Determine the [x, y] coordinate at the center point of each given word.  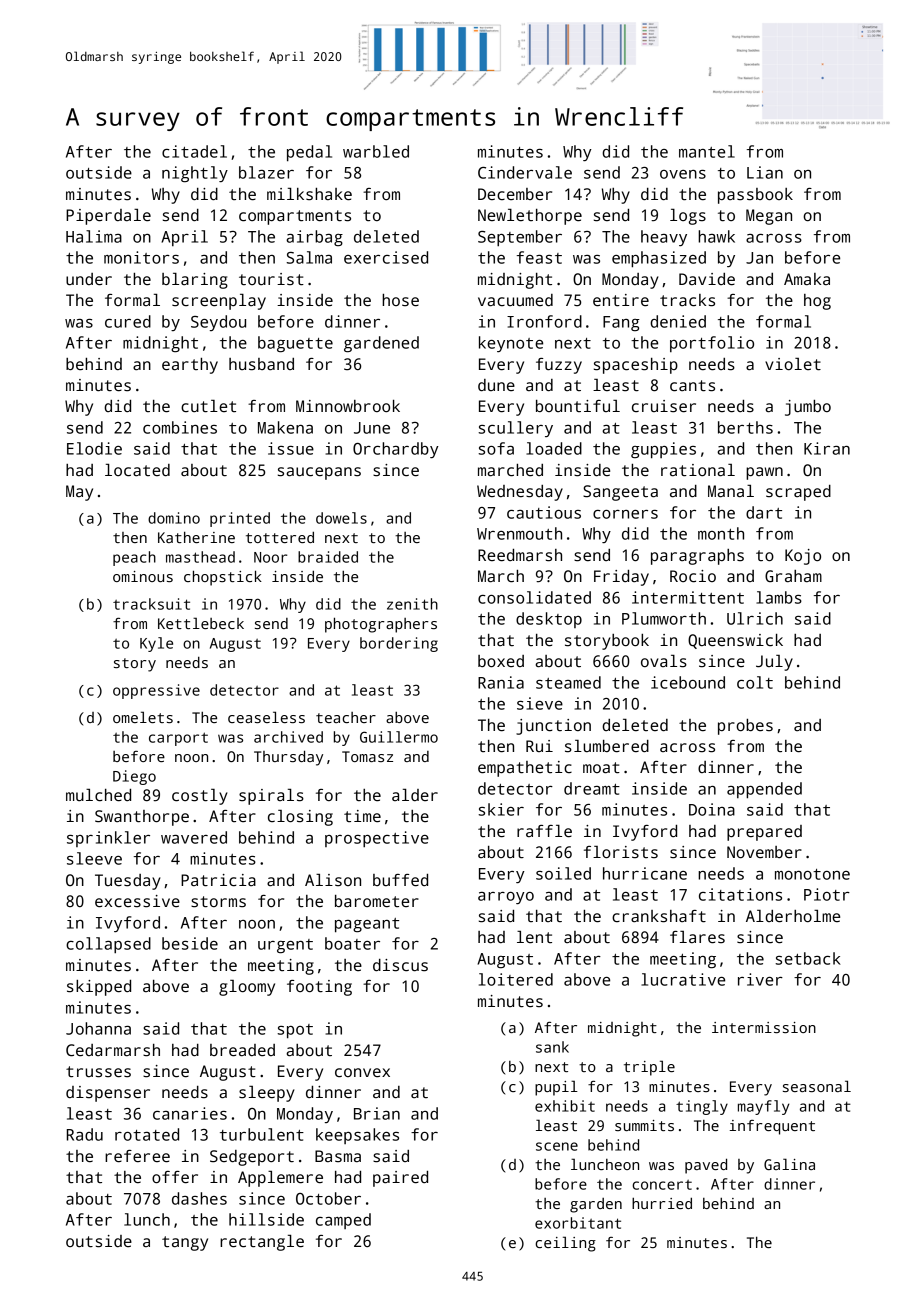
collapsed [108, 945]
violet [793, 364]
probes [745, 727]
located [137, 470]
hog [817, 302]
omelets [143, 717]
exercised [386, 257]
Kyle [156, 644]
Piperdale [108, 217]
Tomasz [367, 756]
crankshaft [659, 916]
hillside [266, 1219]
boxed [501, 661]
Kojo [803, 557]
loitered [516, 979]
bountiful [578, 406]
